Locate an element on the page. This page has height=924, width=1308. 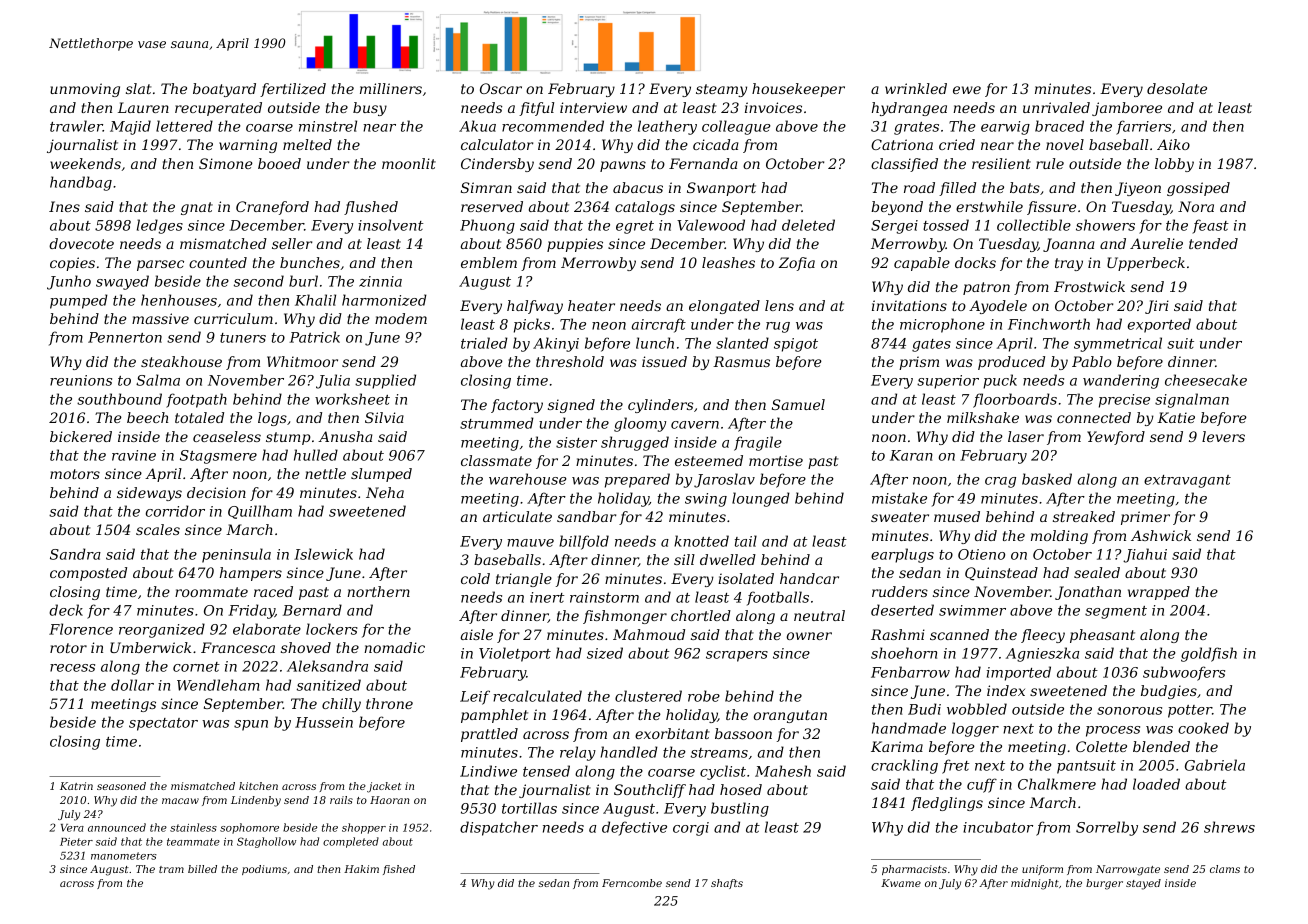
sandbar is located at coordinates (586, 516).
